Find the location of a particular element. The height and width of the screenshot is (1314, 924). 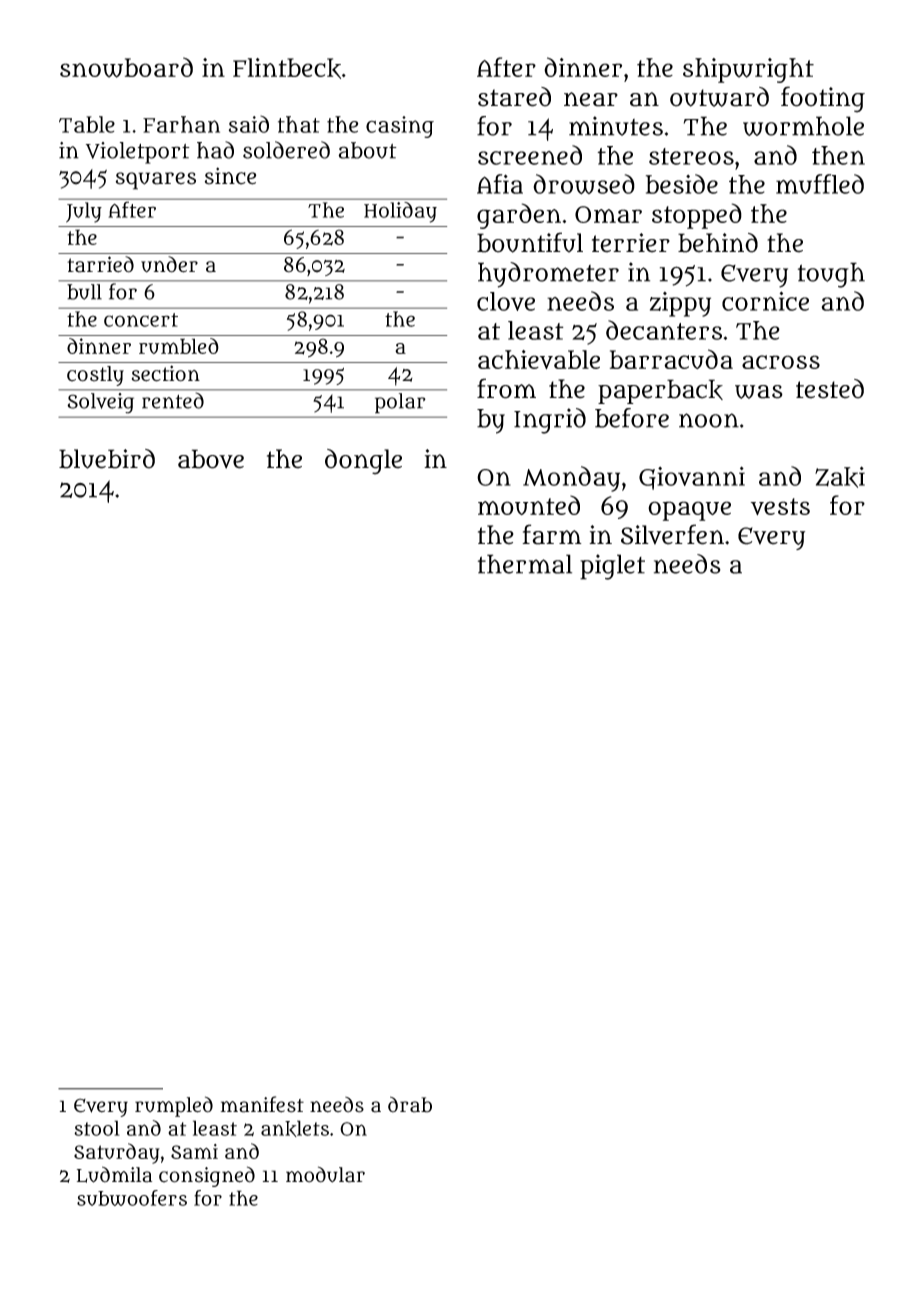

anklets is located at coordinates (295, 1128).
